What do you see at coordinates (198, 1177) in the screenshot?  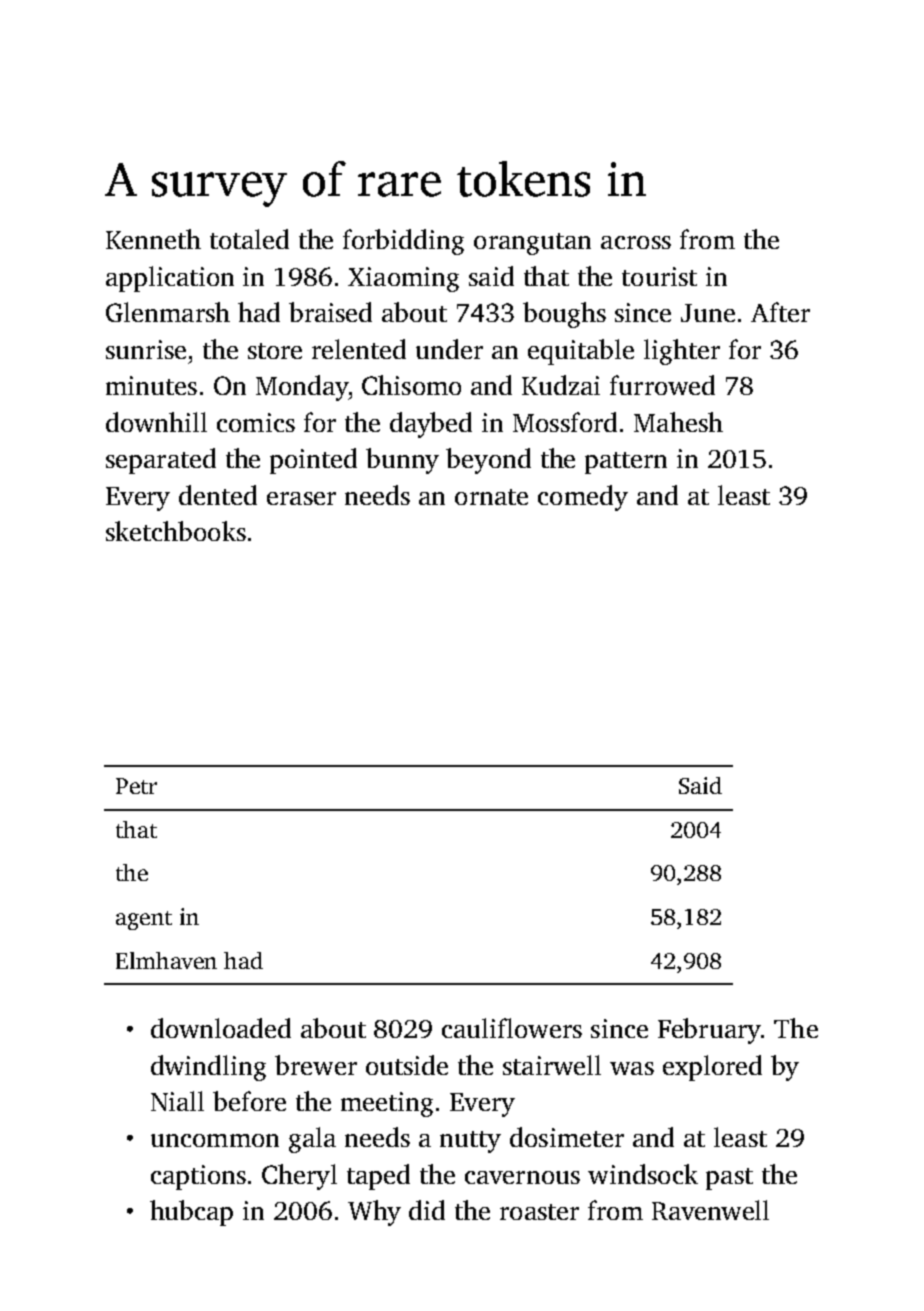 I see `captions` at bounding box center [198, 1177].
